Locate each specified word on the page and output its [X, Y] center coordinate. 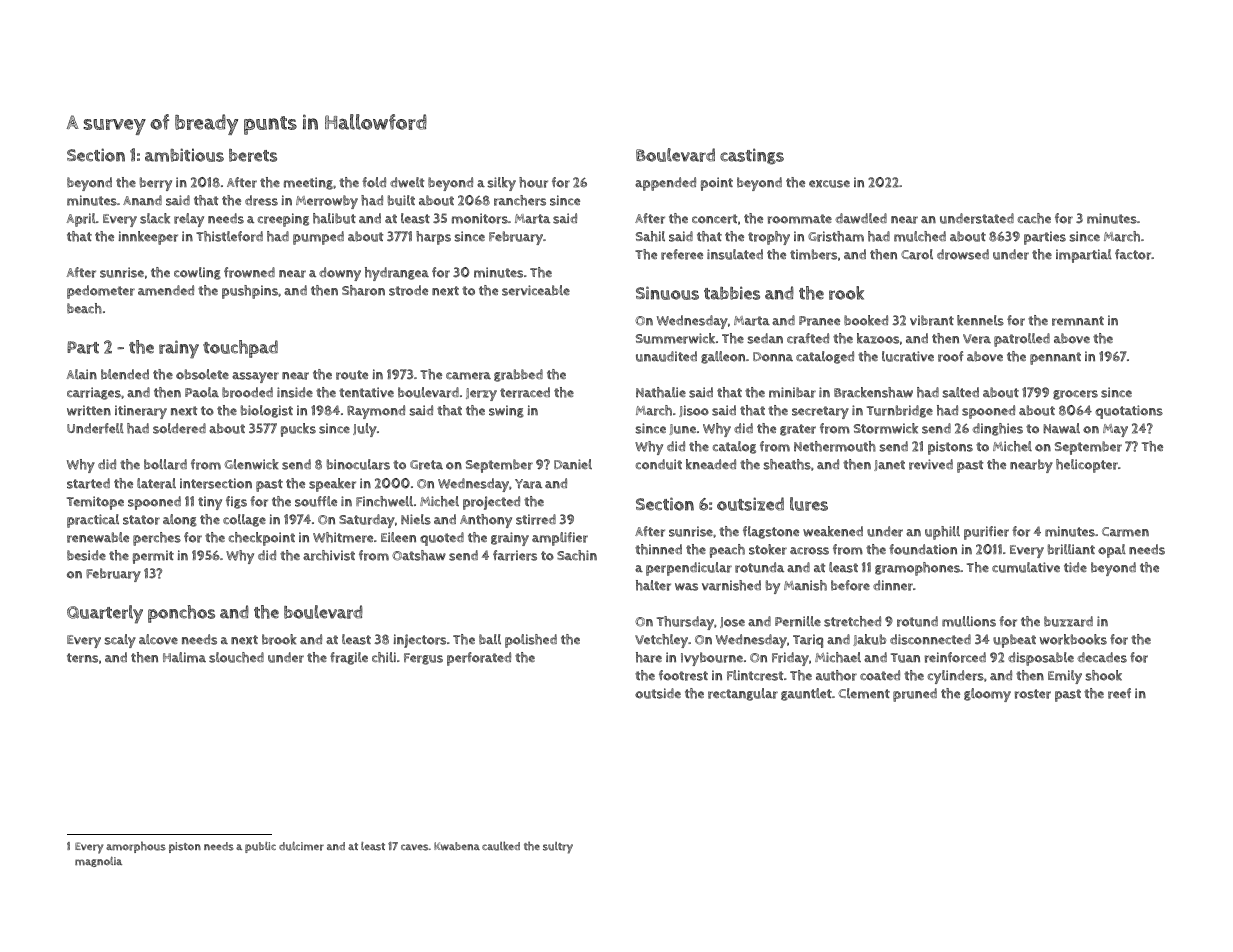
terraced [525, 392]
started [88, 483]
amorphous [136, 847]
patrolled [1022, 340]
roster [1033, 694]
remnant [1078, 321]
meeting [308, 183]
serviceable [536, 290]
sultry [558, 848]
